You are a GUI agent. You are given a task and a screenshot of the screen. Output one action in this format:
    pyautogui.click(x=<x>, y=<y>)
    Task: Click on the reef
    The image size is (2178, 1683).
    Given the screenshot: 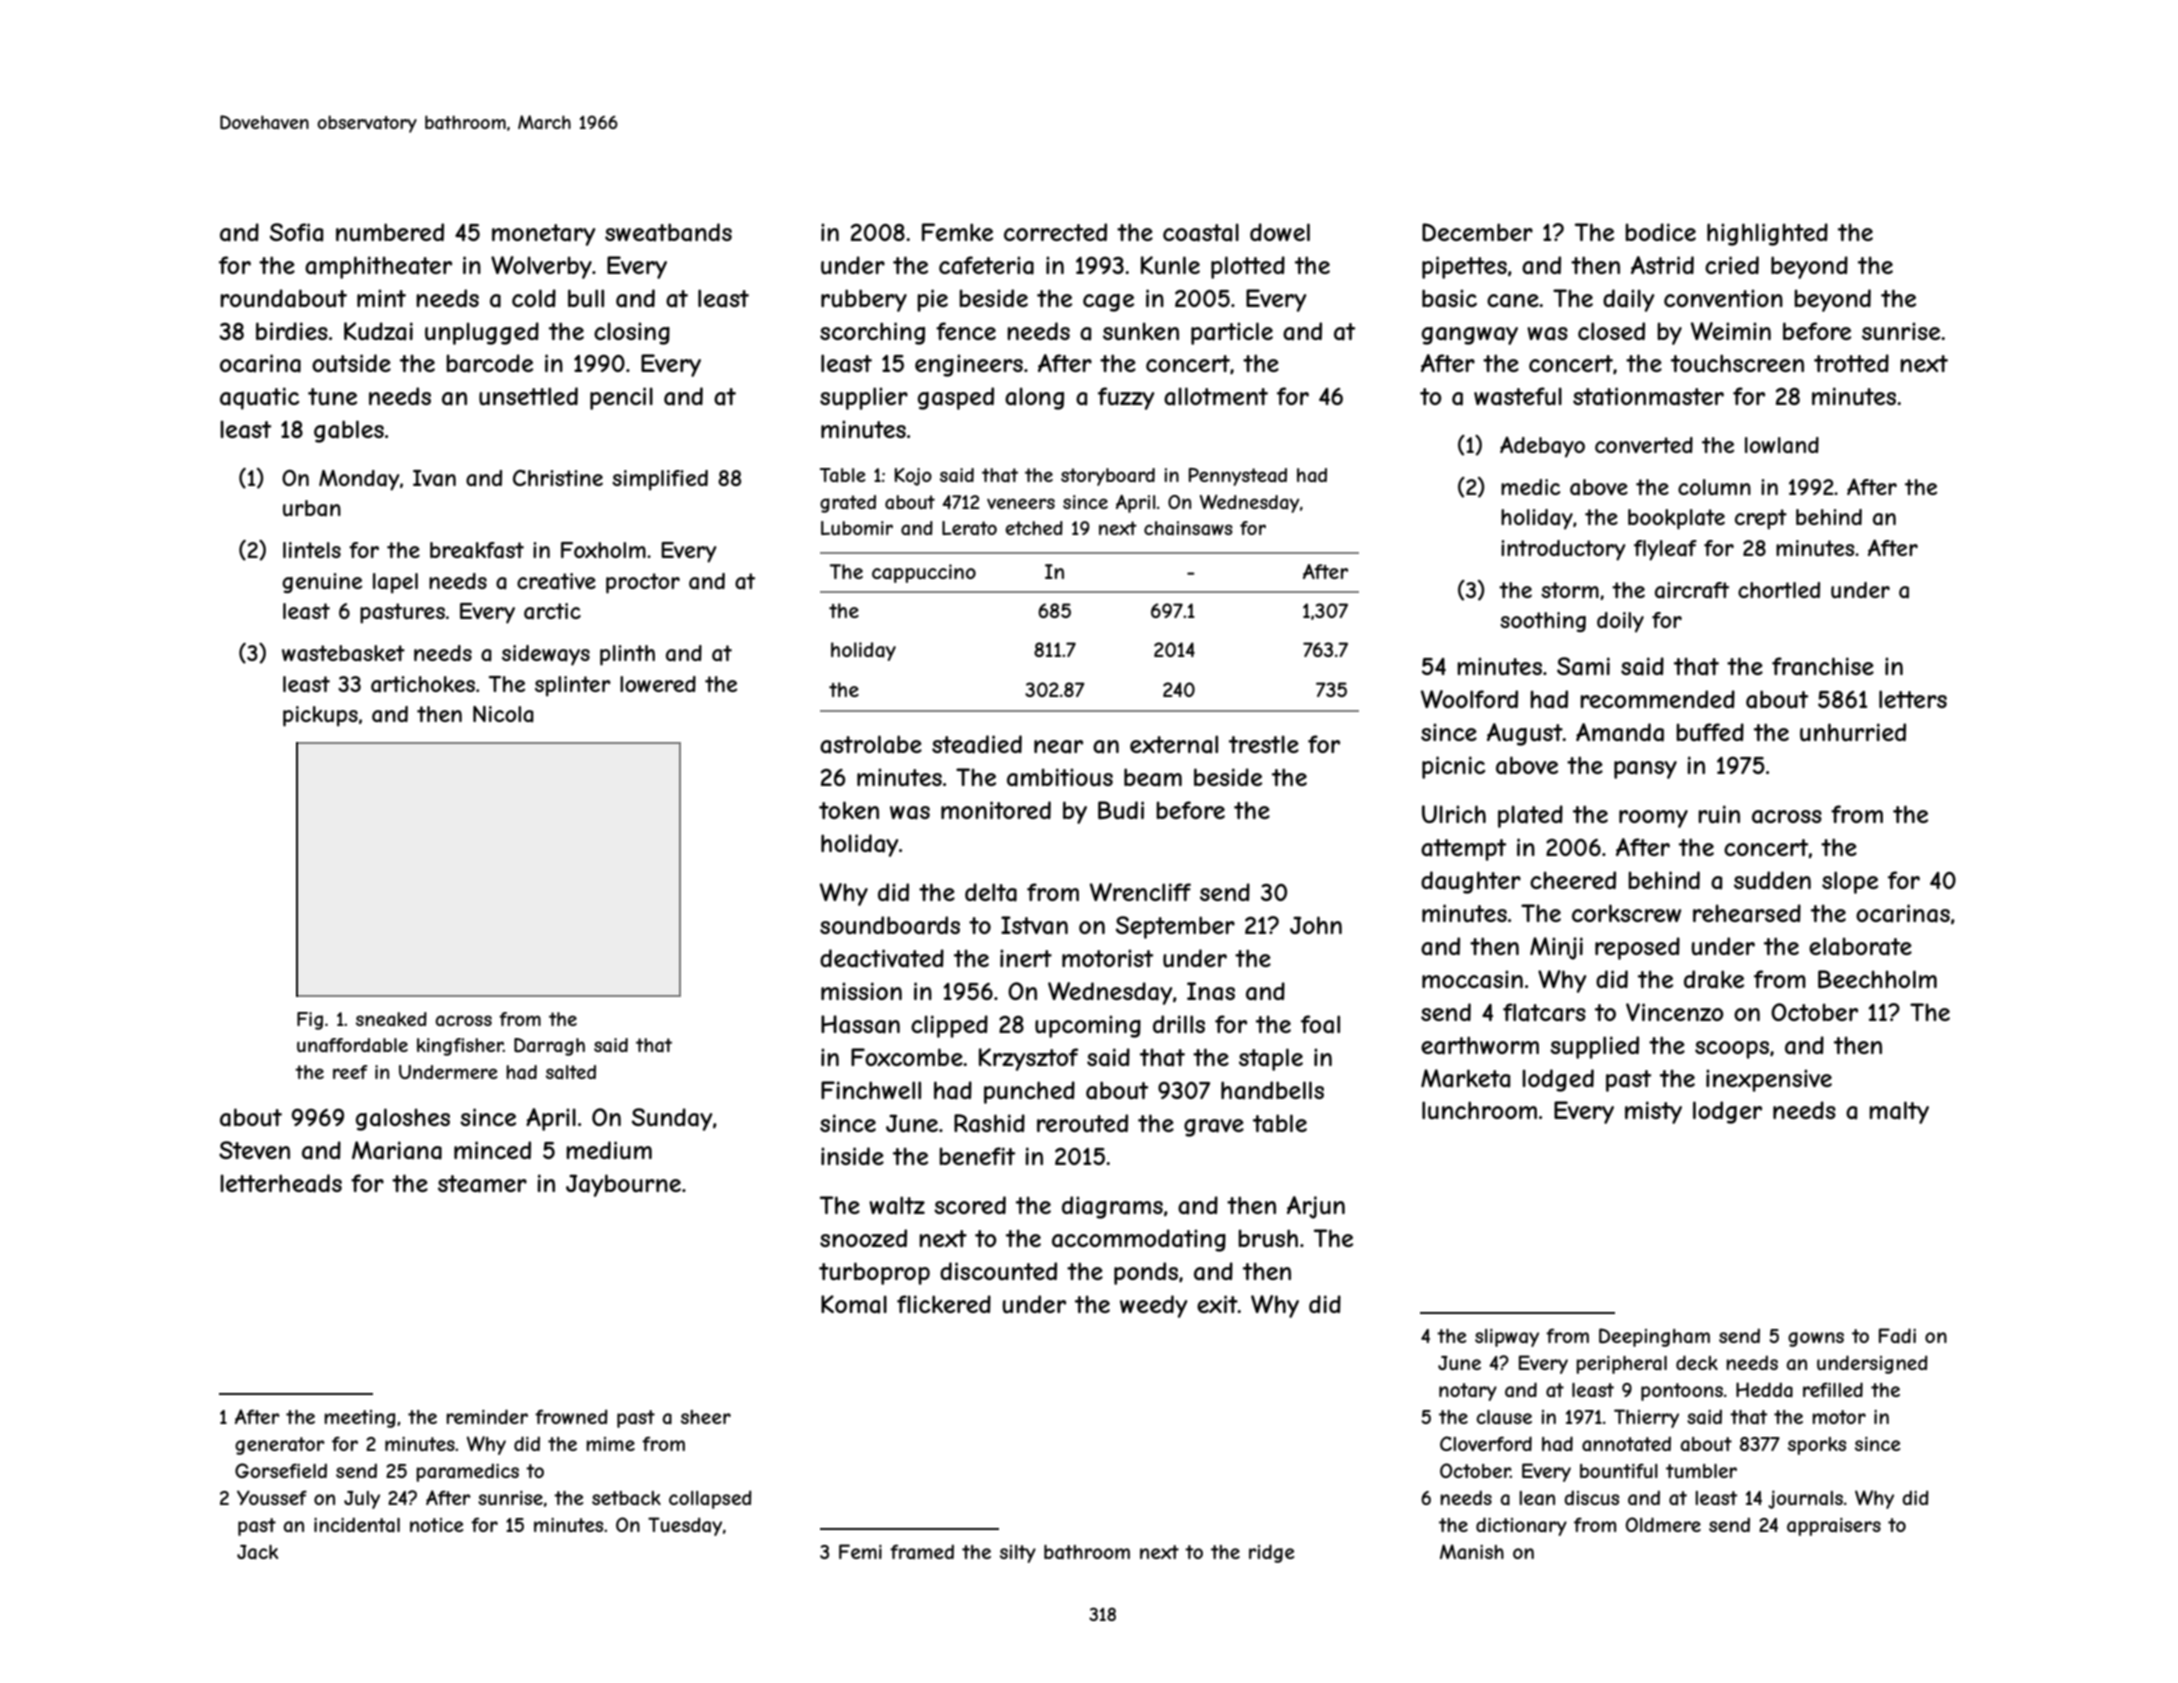 What is the action you would take?
    pyautogui.click(x=350, y=1072)
